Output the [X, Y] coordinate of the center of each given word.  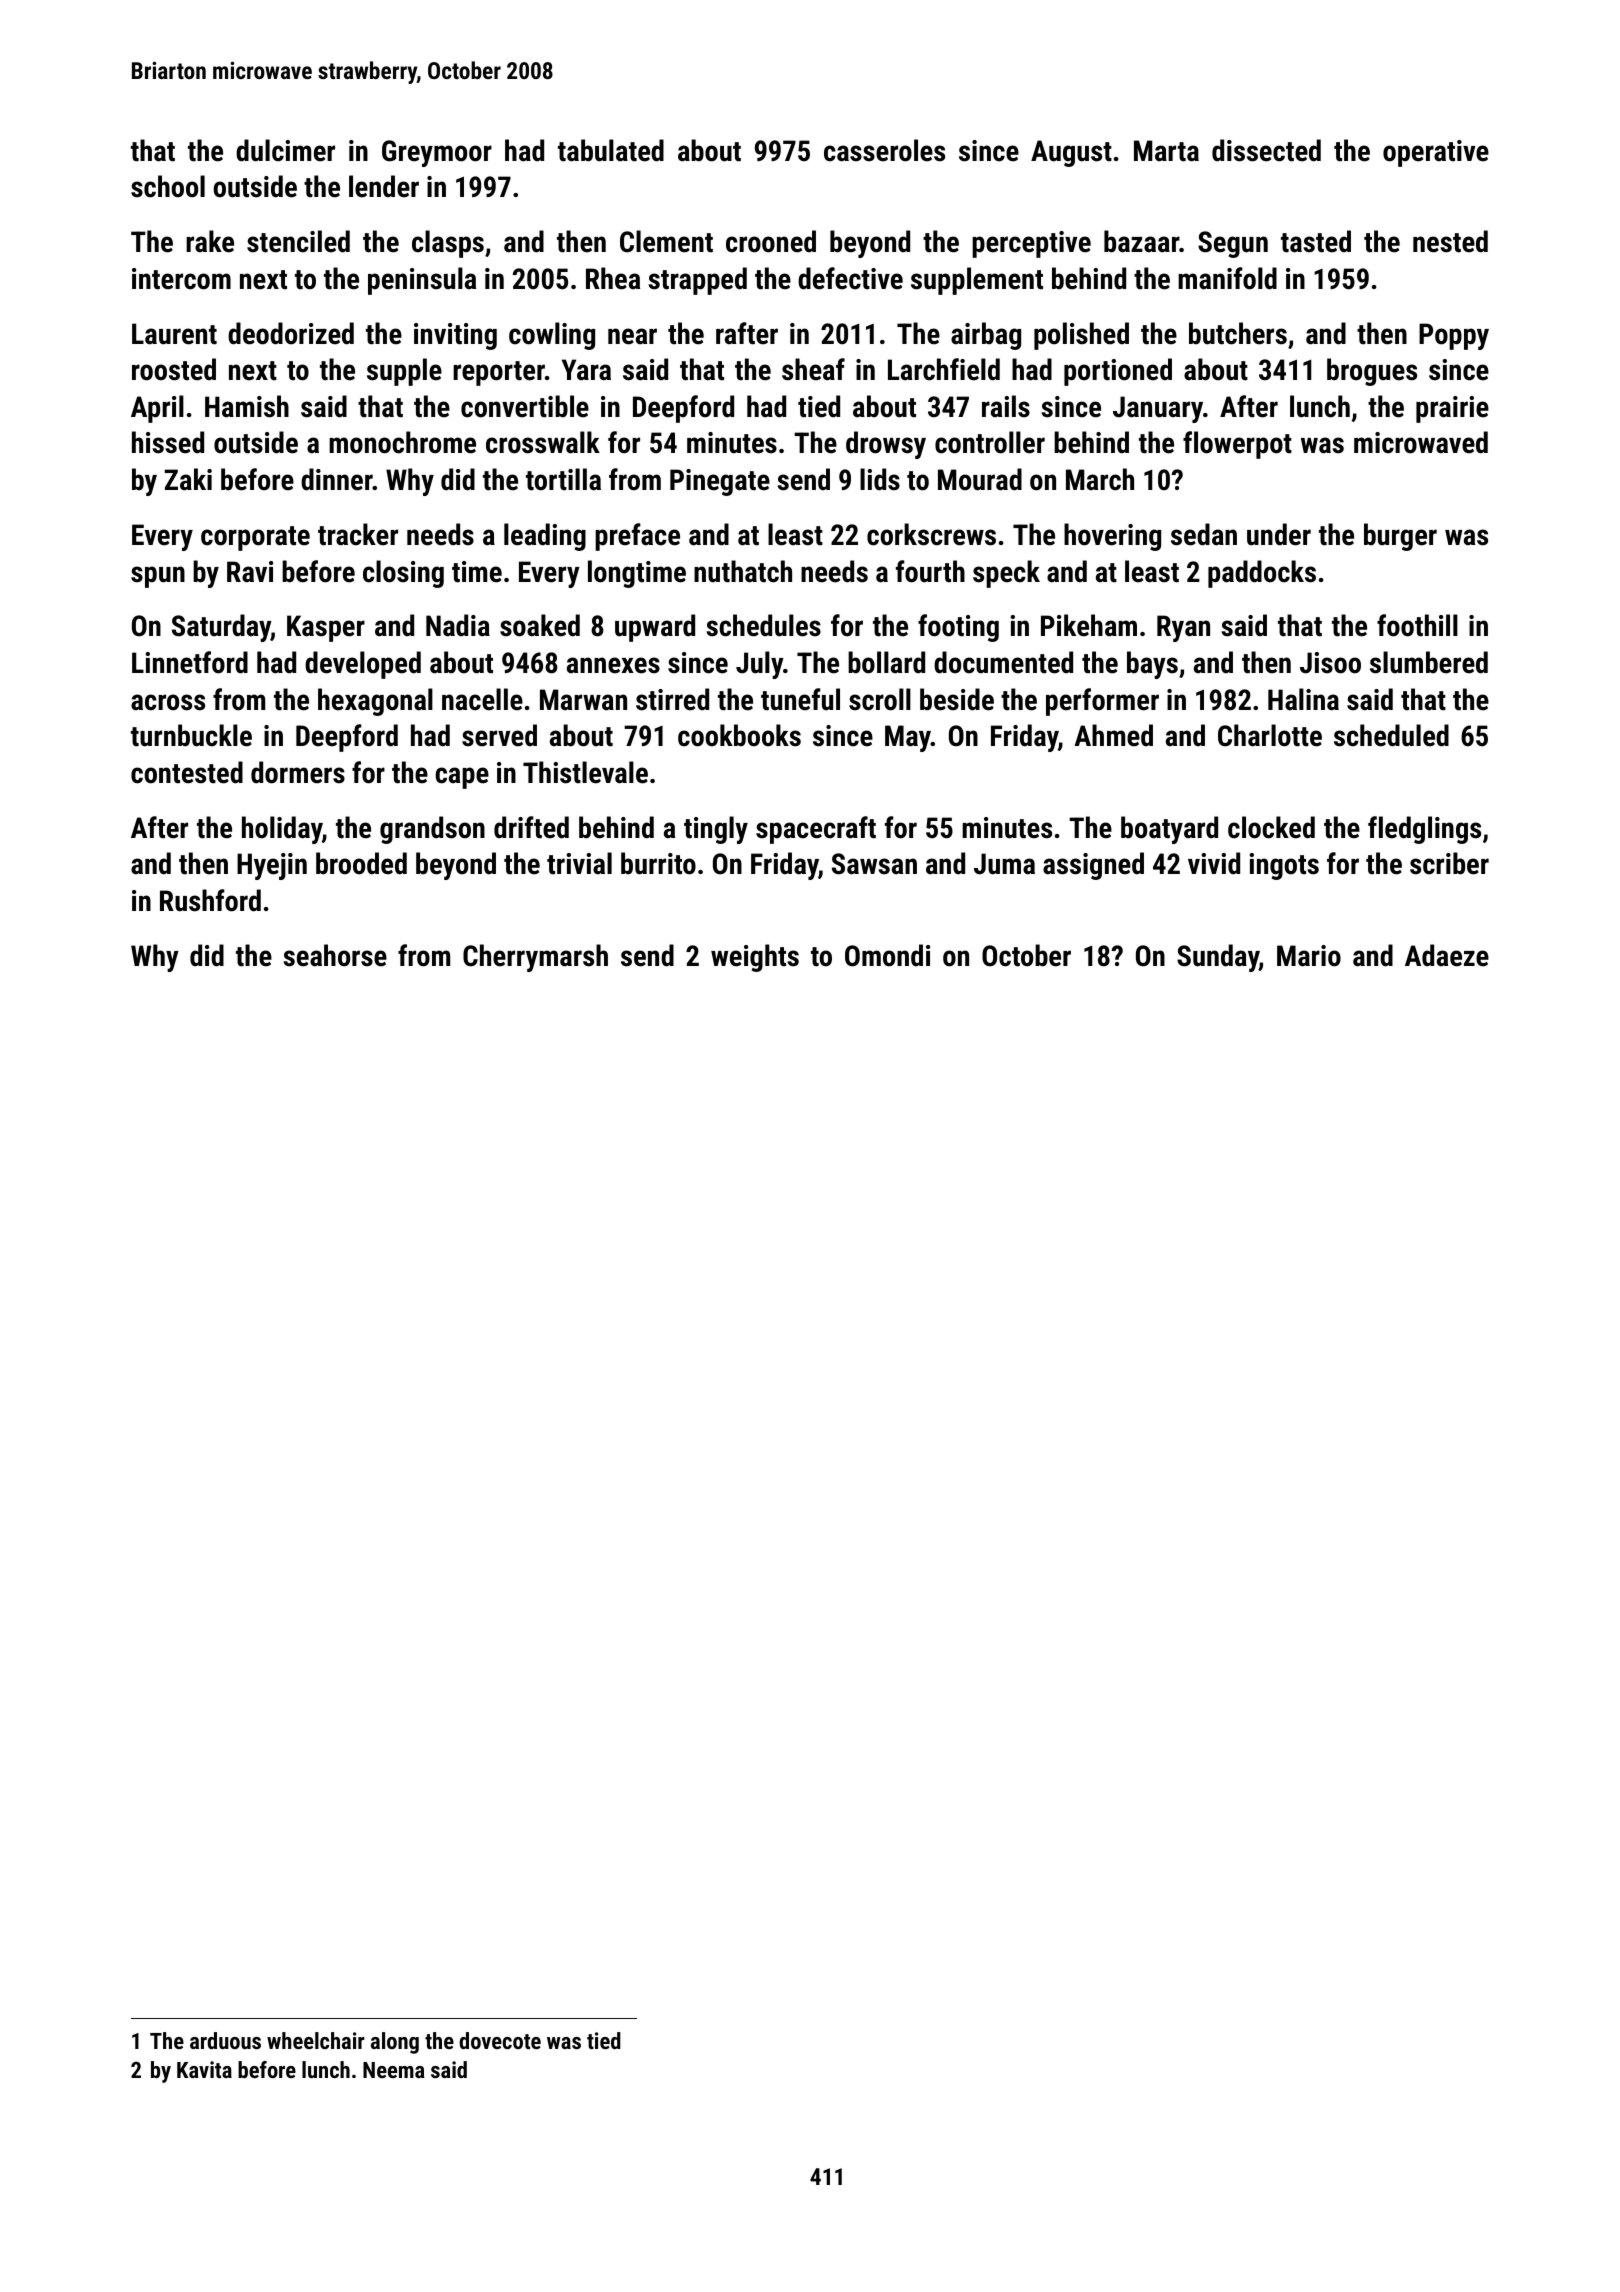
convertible [525, 406]
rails [1006, 406]
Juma [1004, 864]
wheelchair [316, 2040]
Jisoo [1330, 663]
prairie [1452, 409]
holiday [282, 830]
